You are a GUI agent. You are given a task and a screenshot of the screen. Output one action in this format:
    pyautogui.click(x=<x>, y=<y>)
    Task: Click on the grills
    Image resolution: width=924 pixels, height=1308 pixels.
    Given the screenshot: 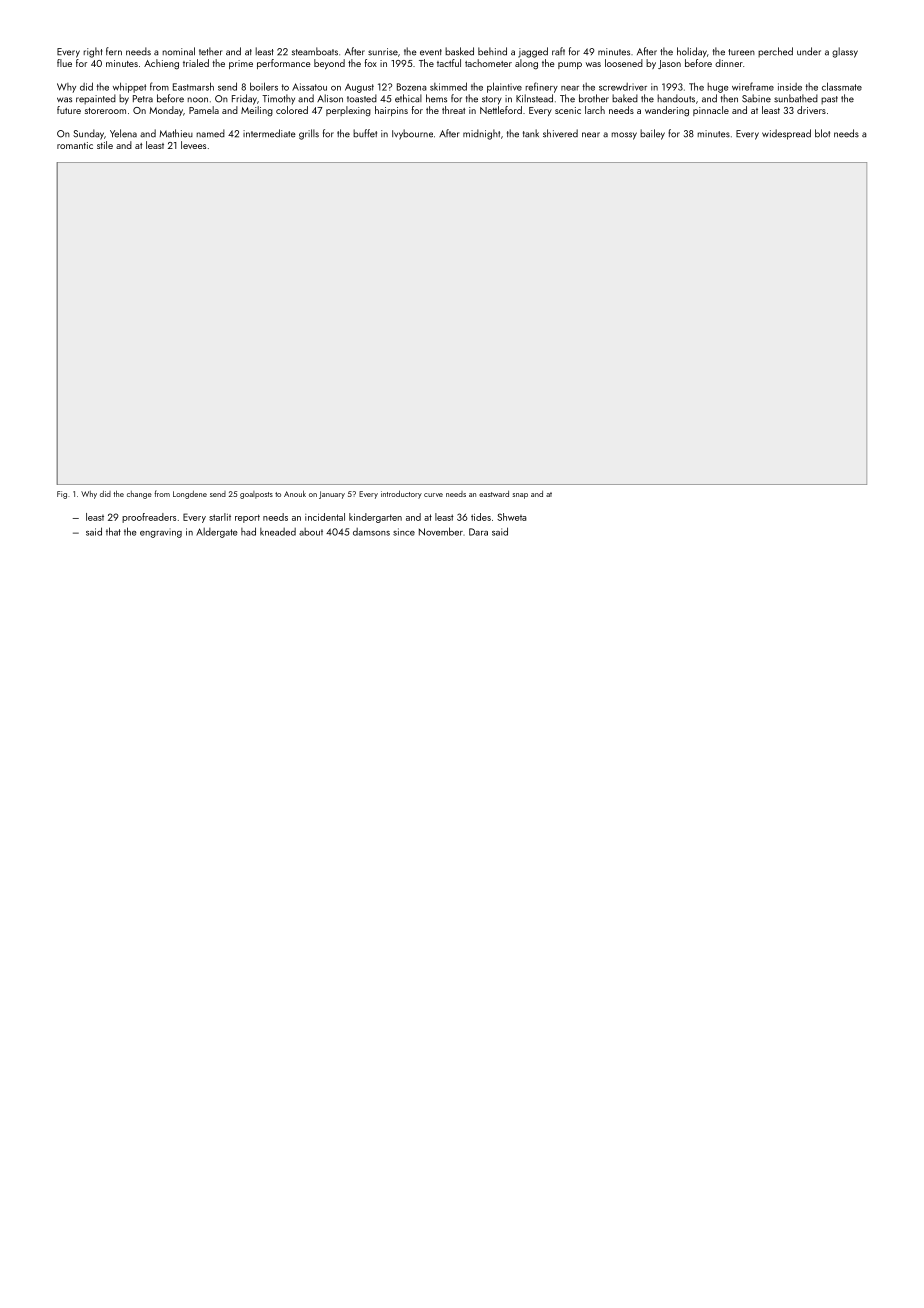 What is the action you would take?
    pyautogui.click(x=309, y=134)
